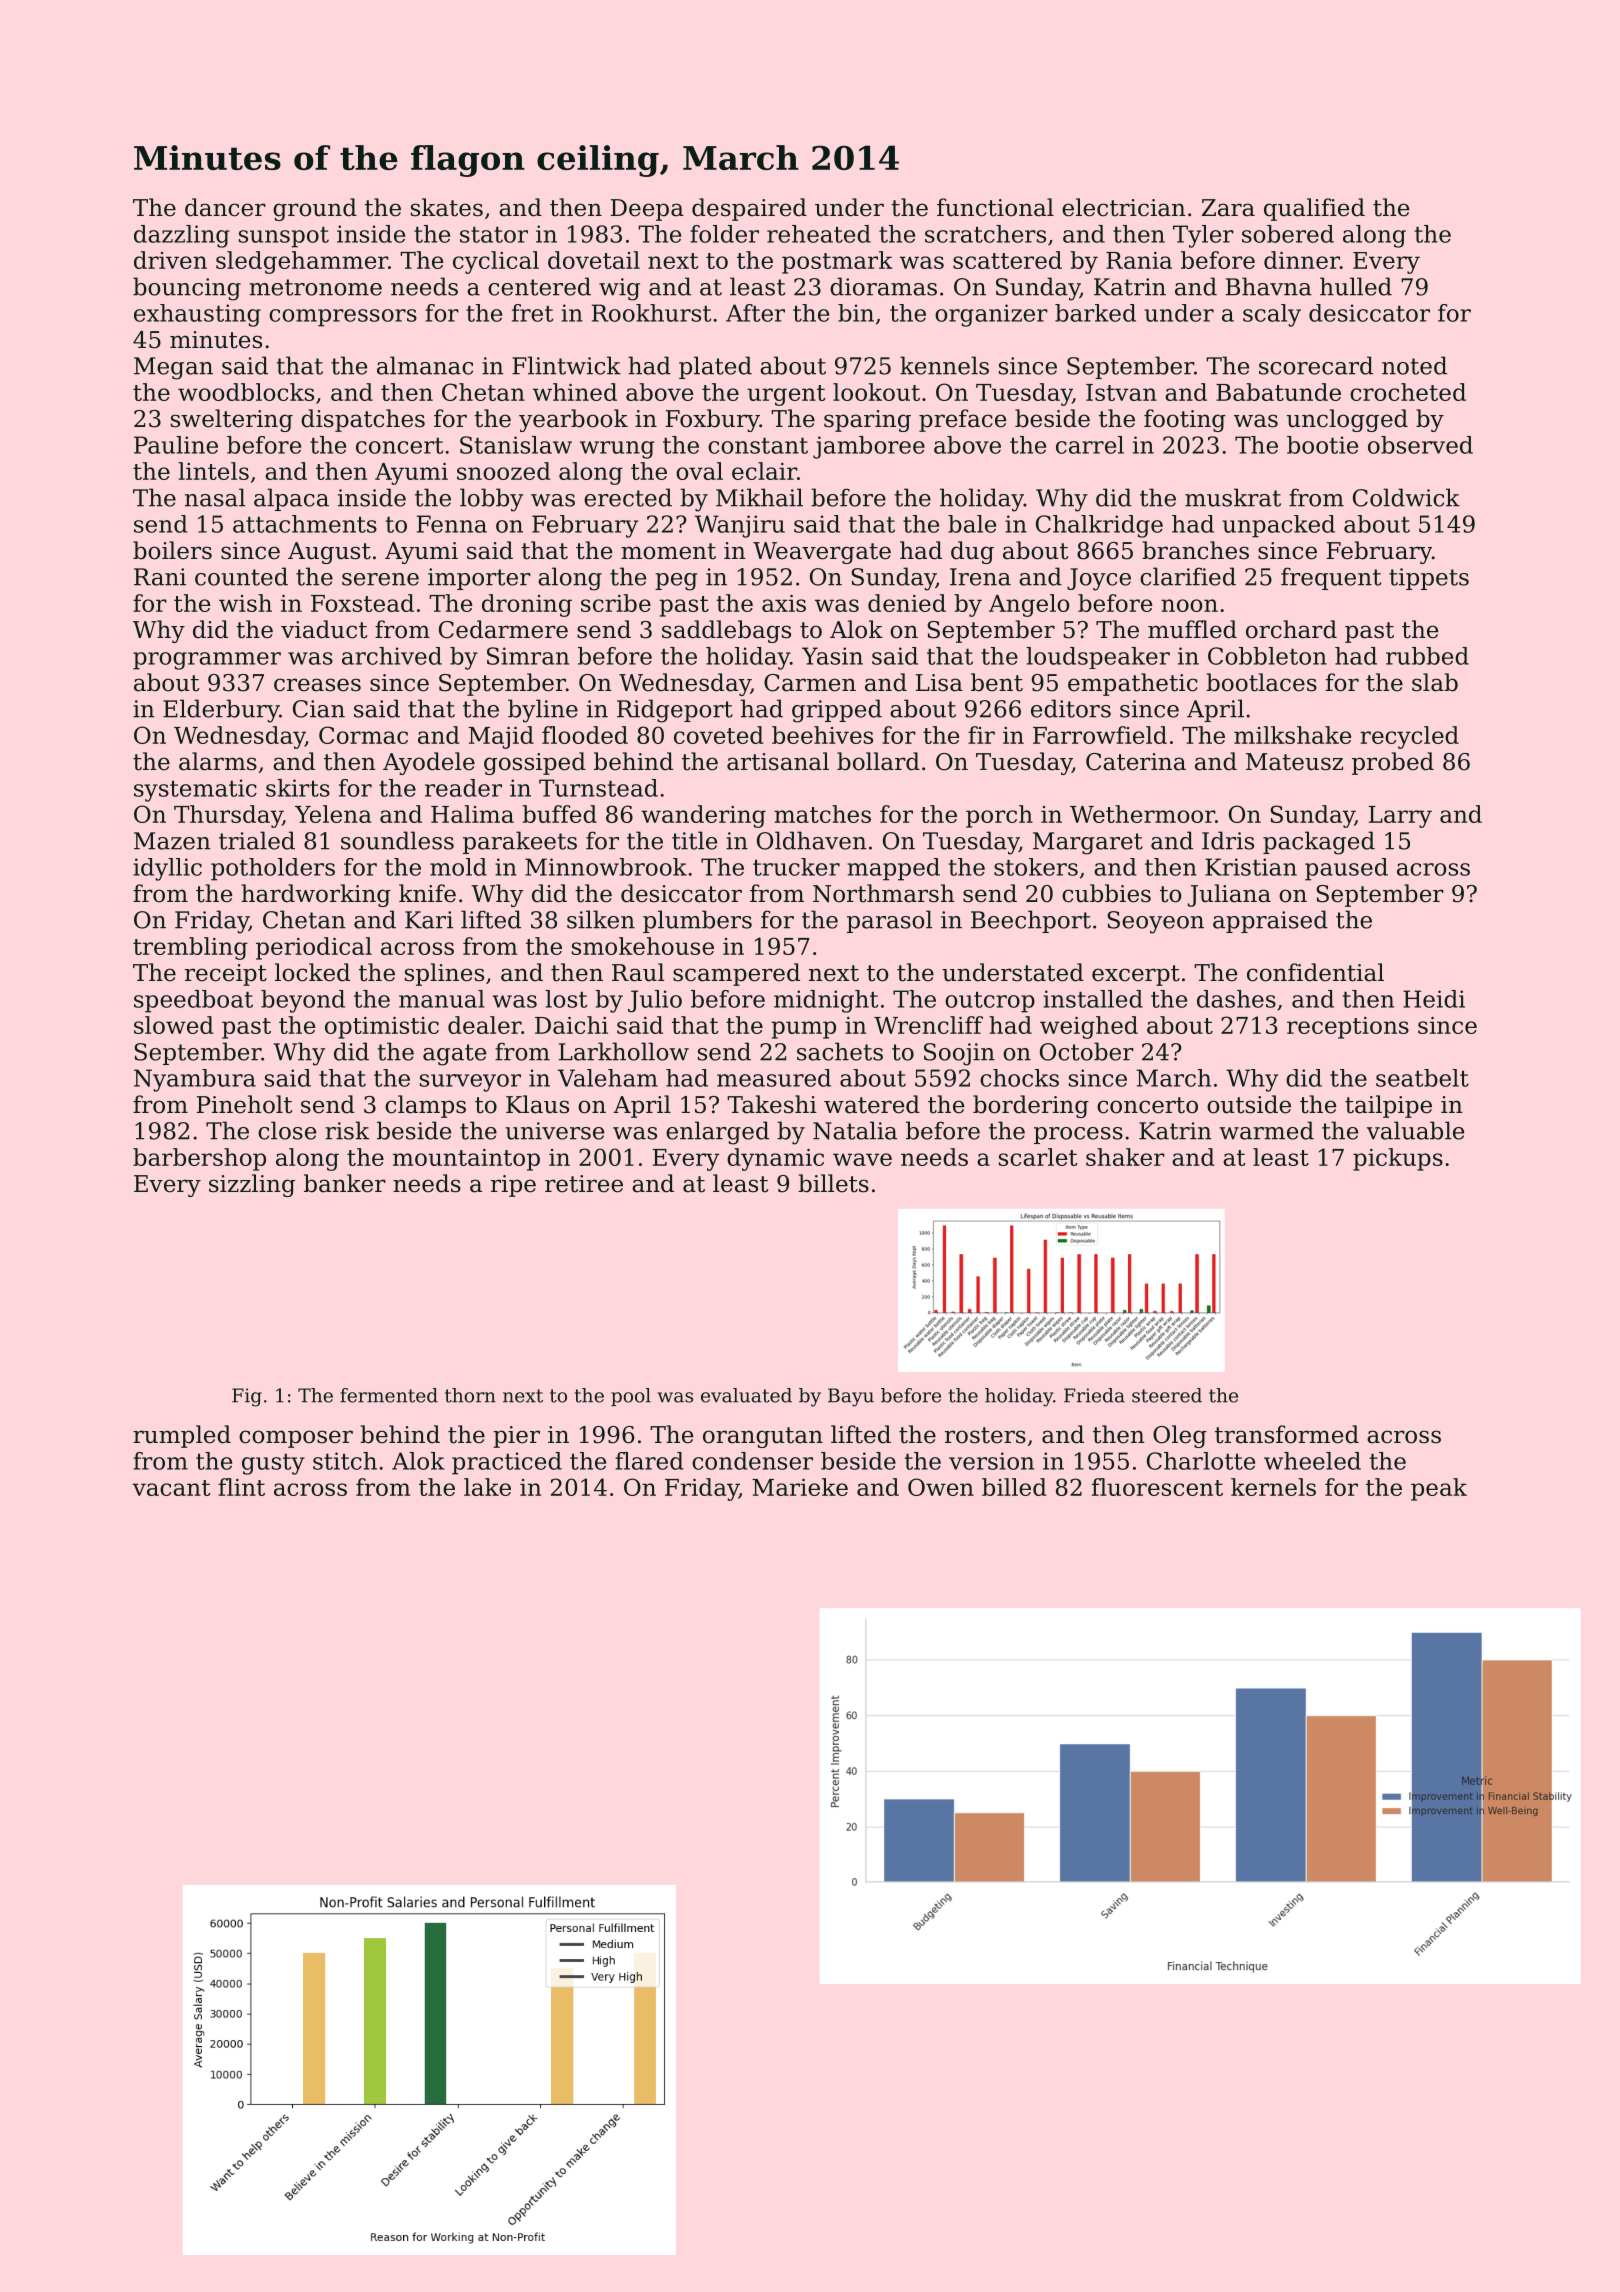  What do you see at coordinates (800, 1487) in the document?
I see `Marieke` at bounding box center [800, 1487].
